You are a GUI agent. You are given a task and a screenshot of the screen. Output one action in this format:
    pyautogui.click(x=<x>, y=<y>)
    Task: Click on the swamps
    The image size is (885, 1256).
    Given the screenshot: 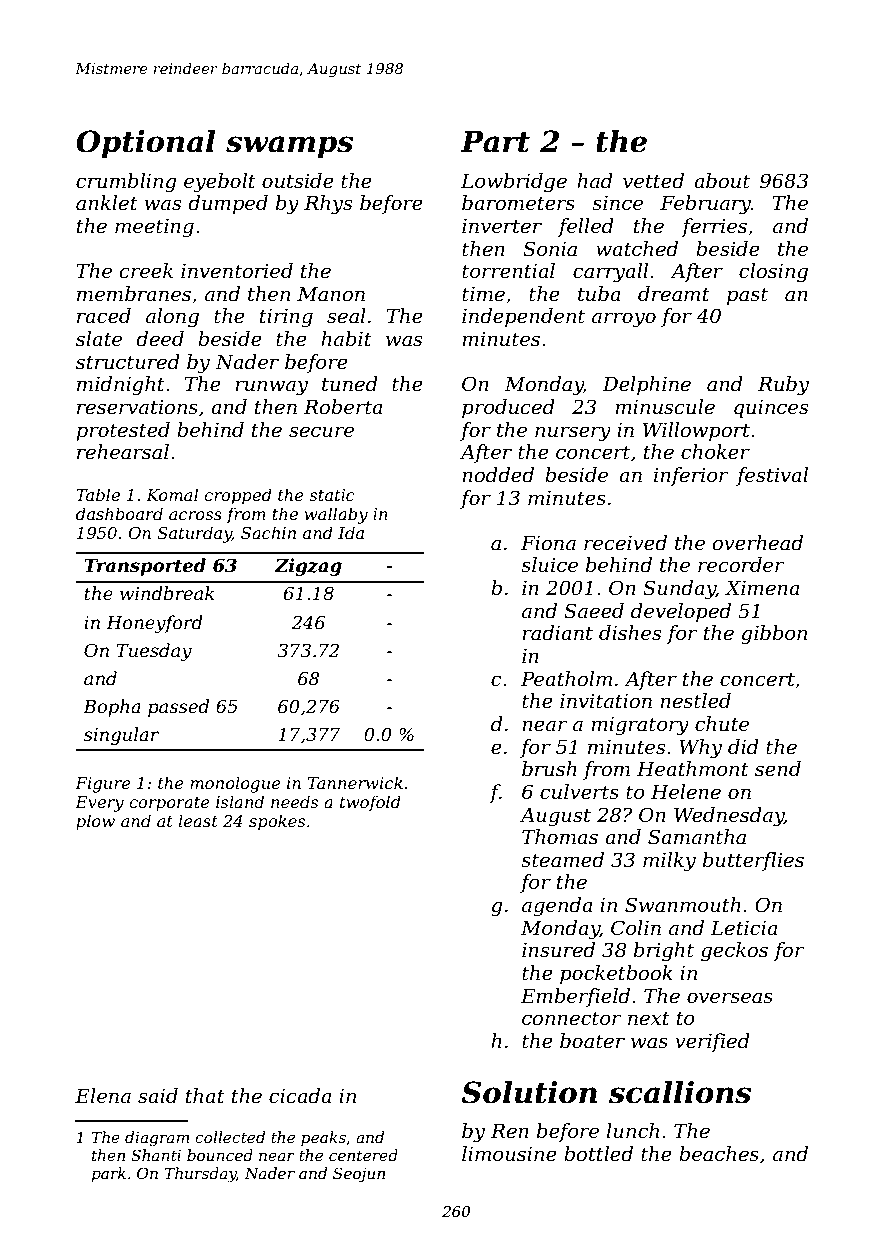 What is the action you would take?
    pyautogui.click(x=289, y=147)
